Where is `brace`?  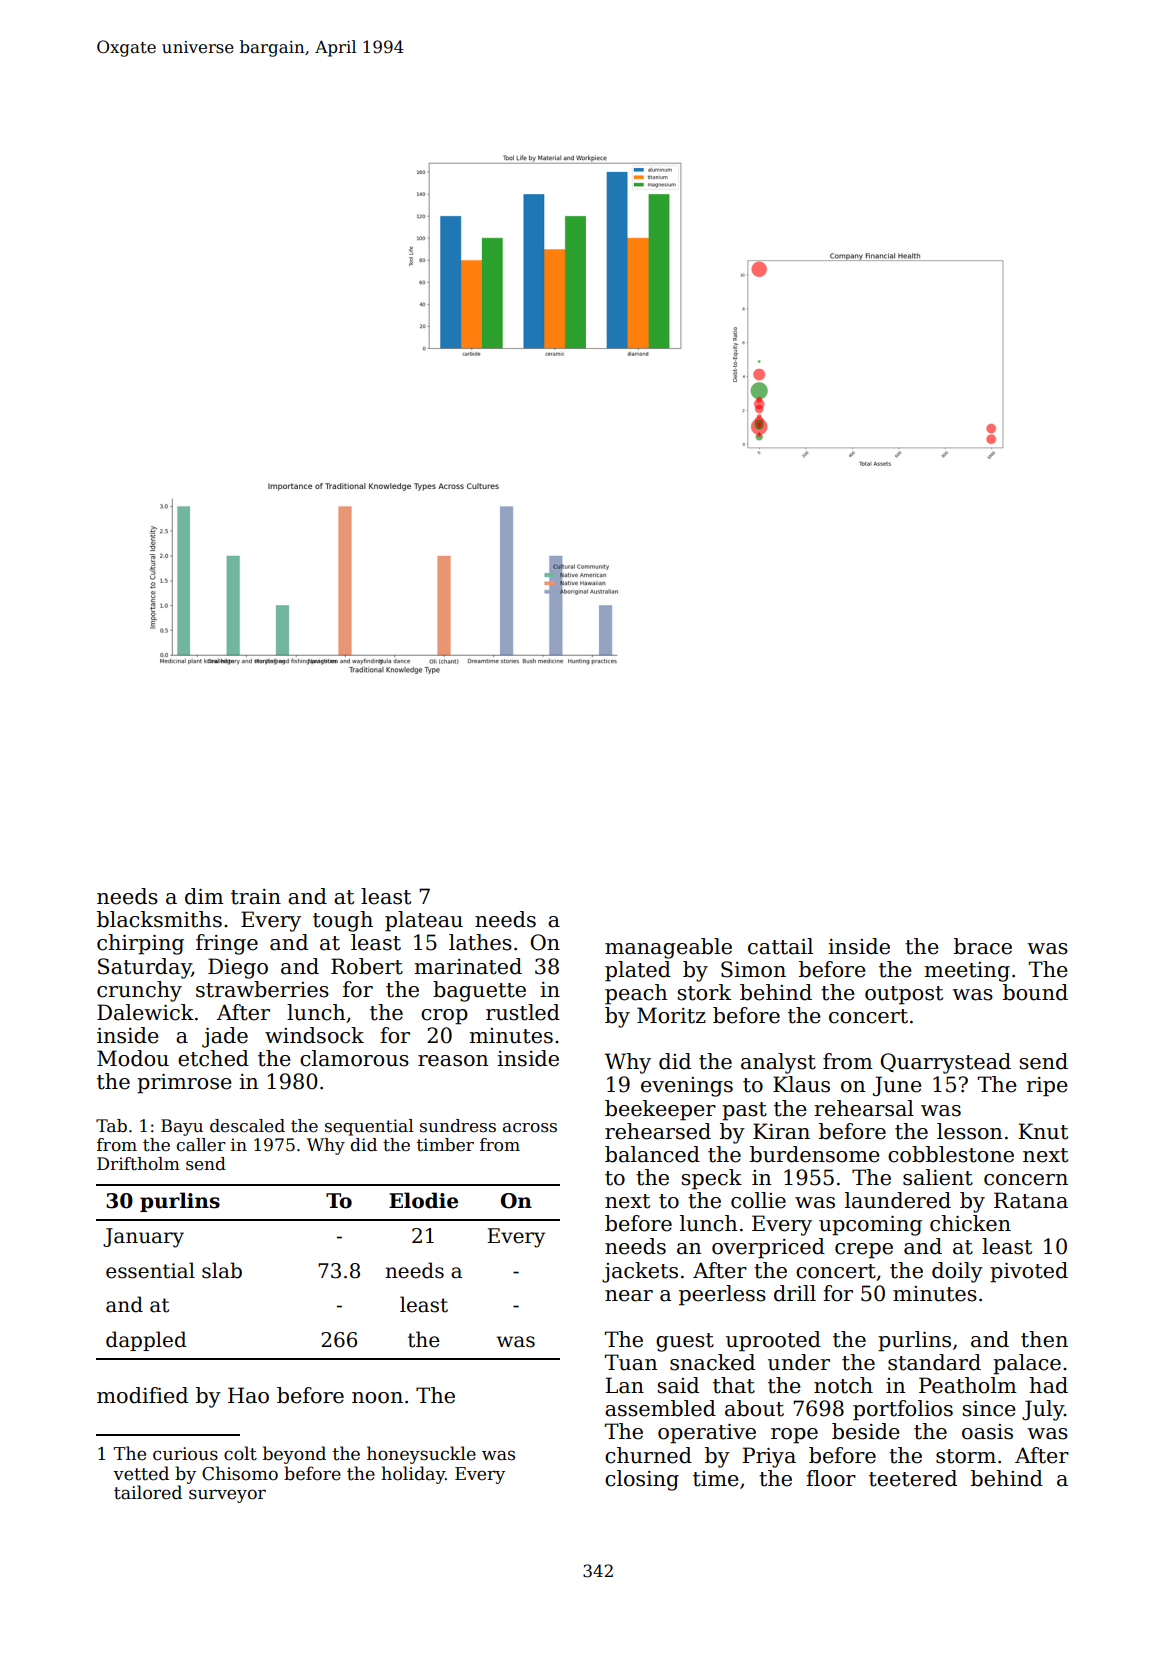
brace is located at coordinates (983, 946).
